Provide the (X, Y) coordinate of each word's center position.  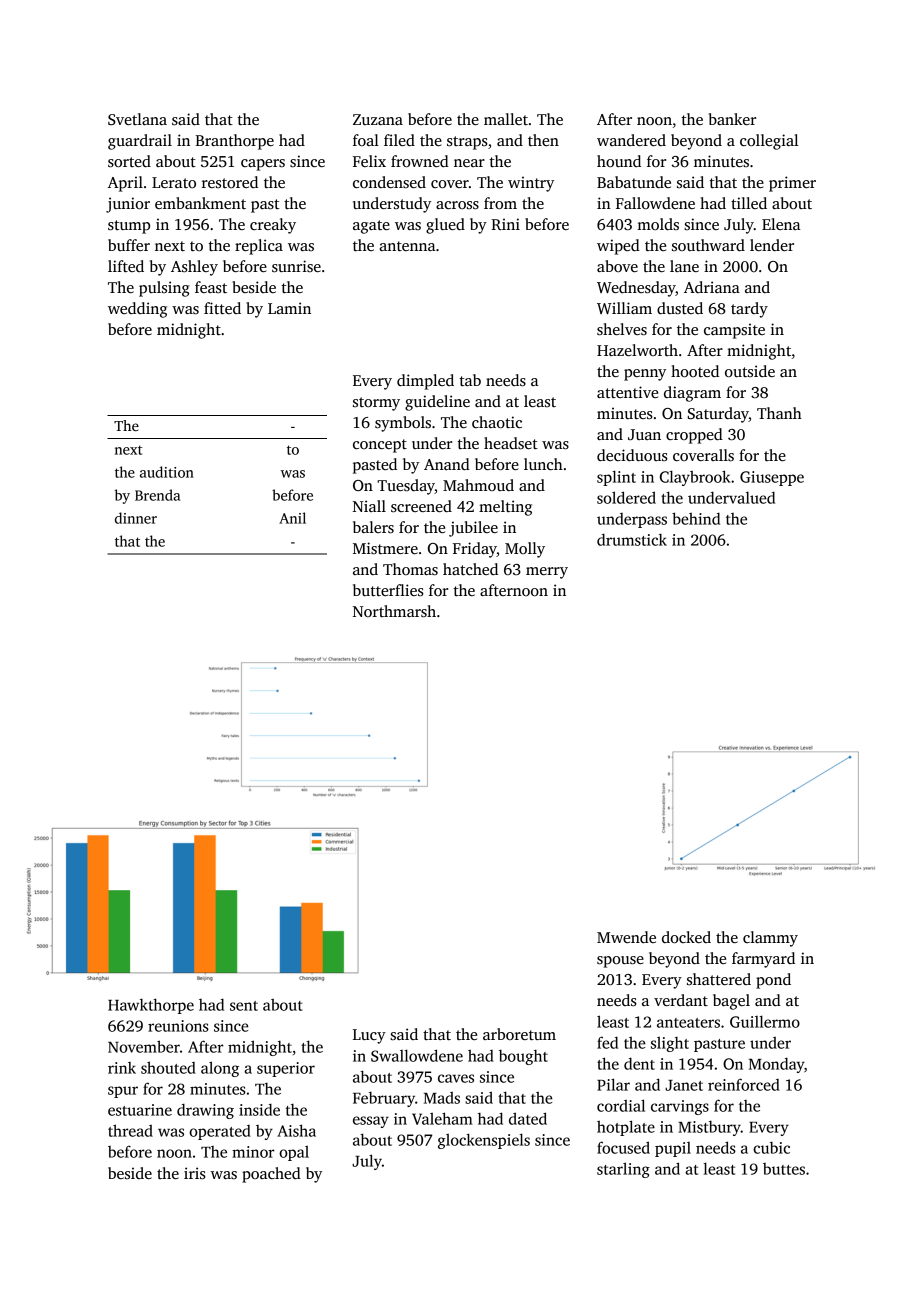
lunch (543, 464)
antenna (407, 246)
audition (167, 472)
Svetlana (137, 119)
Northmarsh (394, 611)
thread (130, 1130)
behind (696, 518)
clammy (770, 939)
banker (732, 119)
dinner (136, 518)
